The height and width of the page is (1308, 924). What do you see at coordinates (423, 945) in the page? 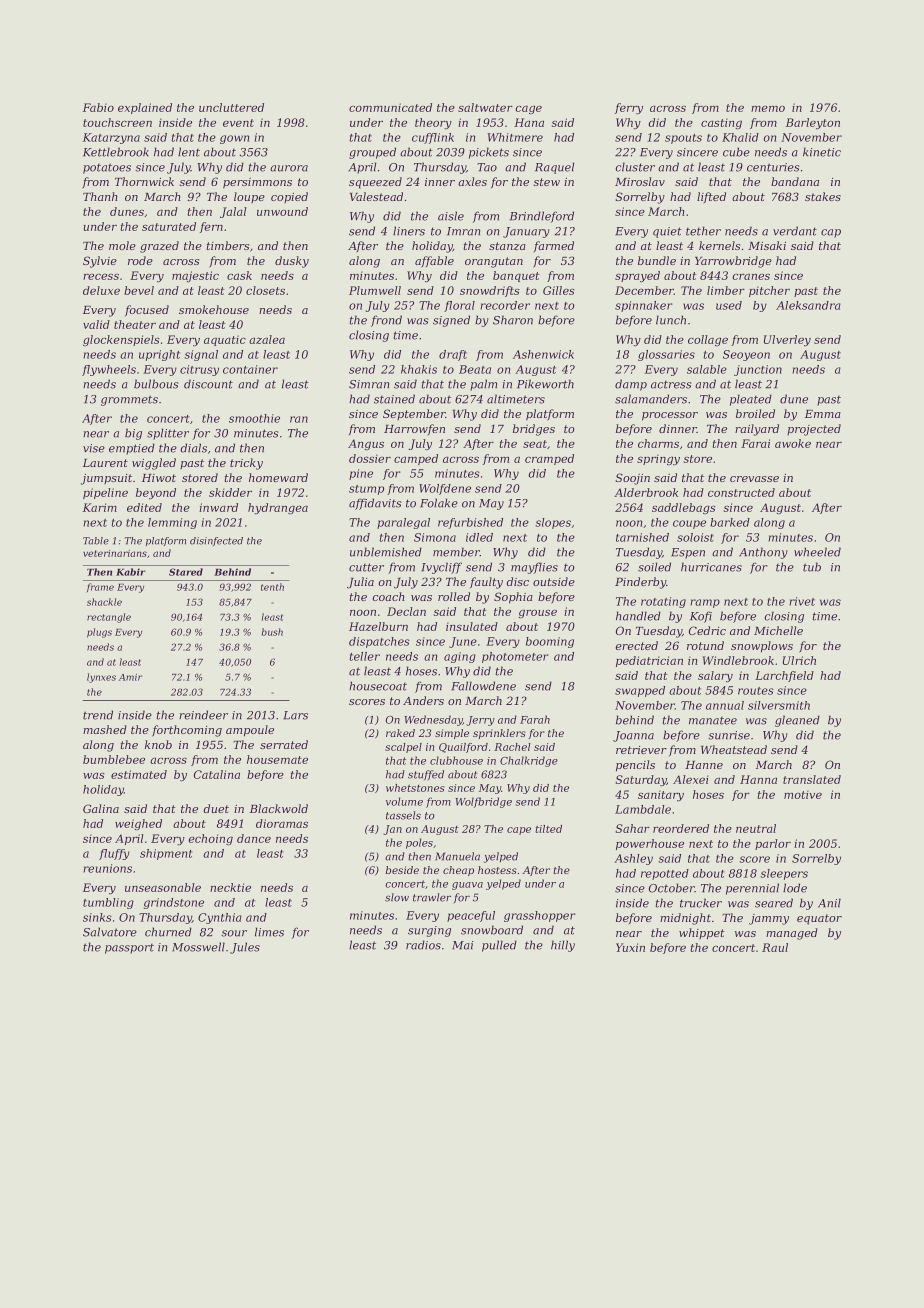
I see `radios` at bounding box center [423, 945].
